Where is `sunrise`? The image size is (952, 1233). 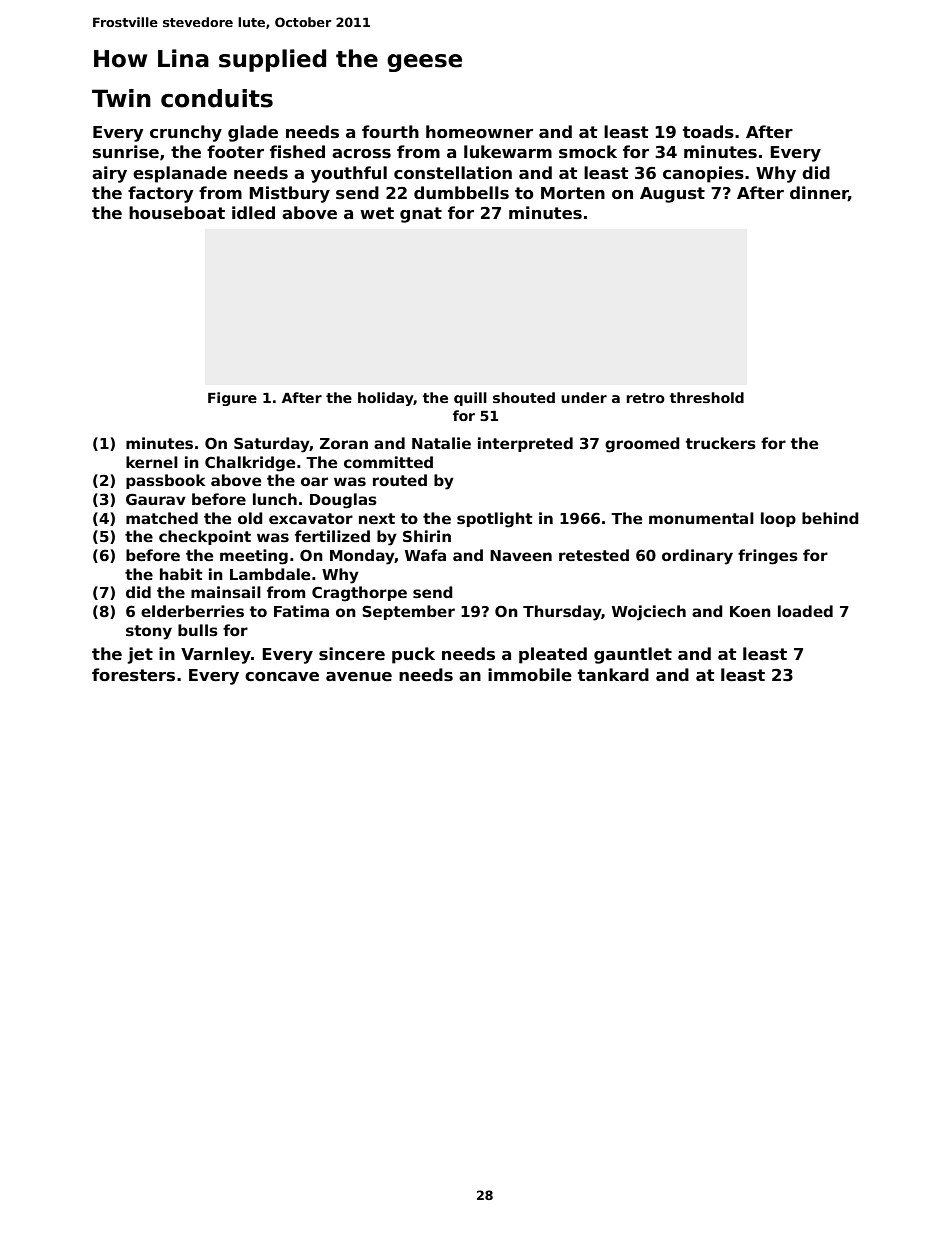 sunrise is located at coordinates (126, 152).
